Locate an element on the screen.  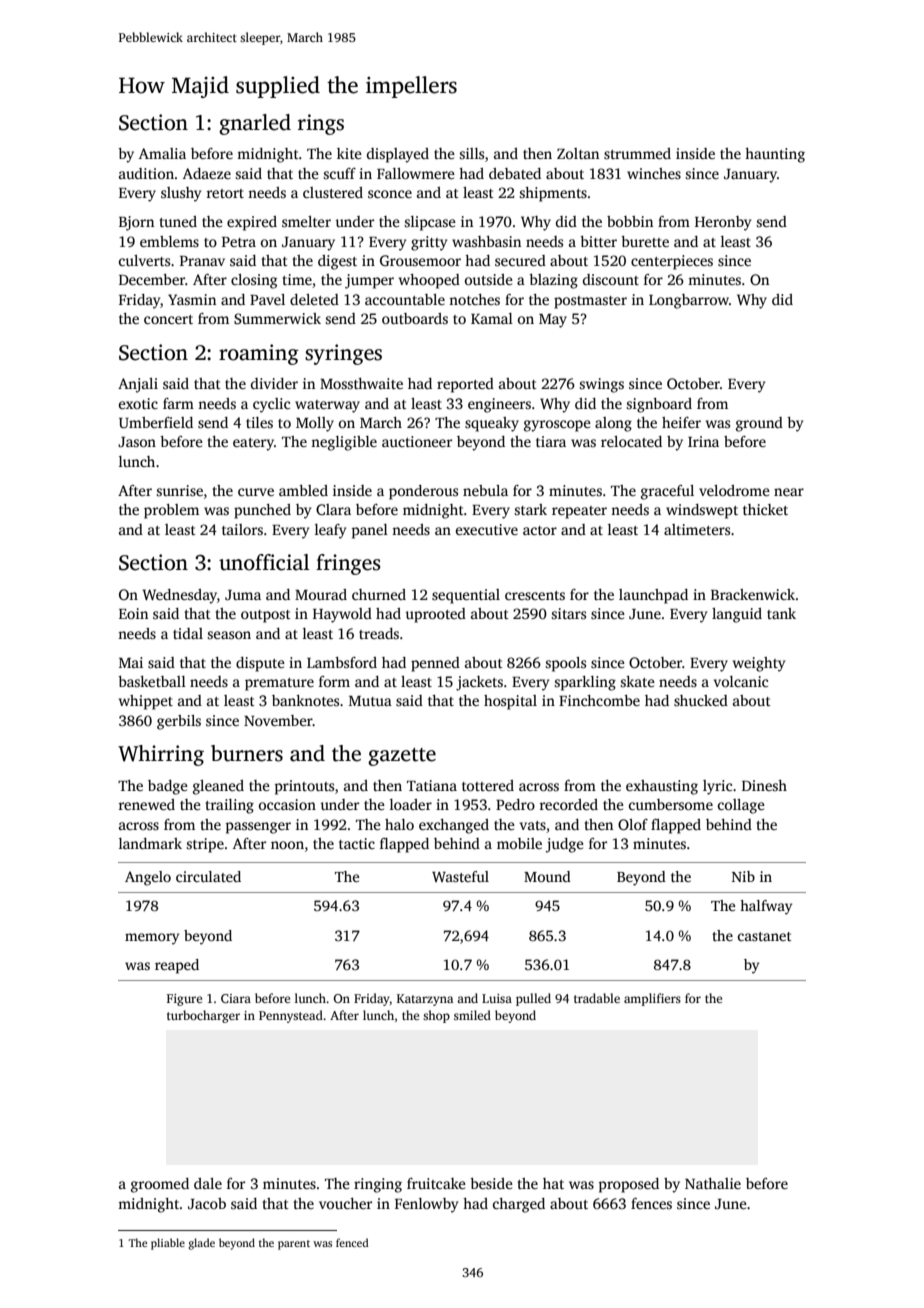
engineers is located at coordinates (499, 405).
